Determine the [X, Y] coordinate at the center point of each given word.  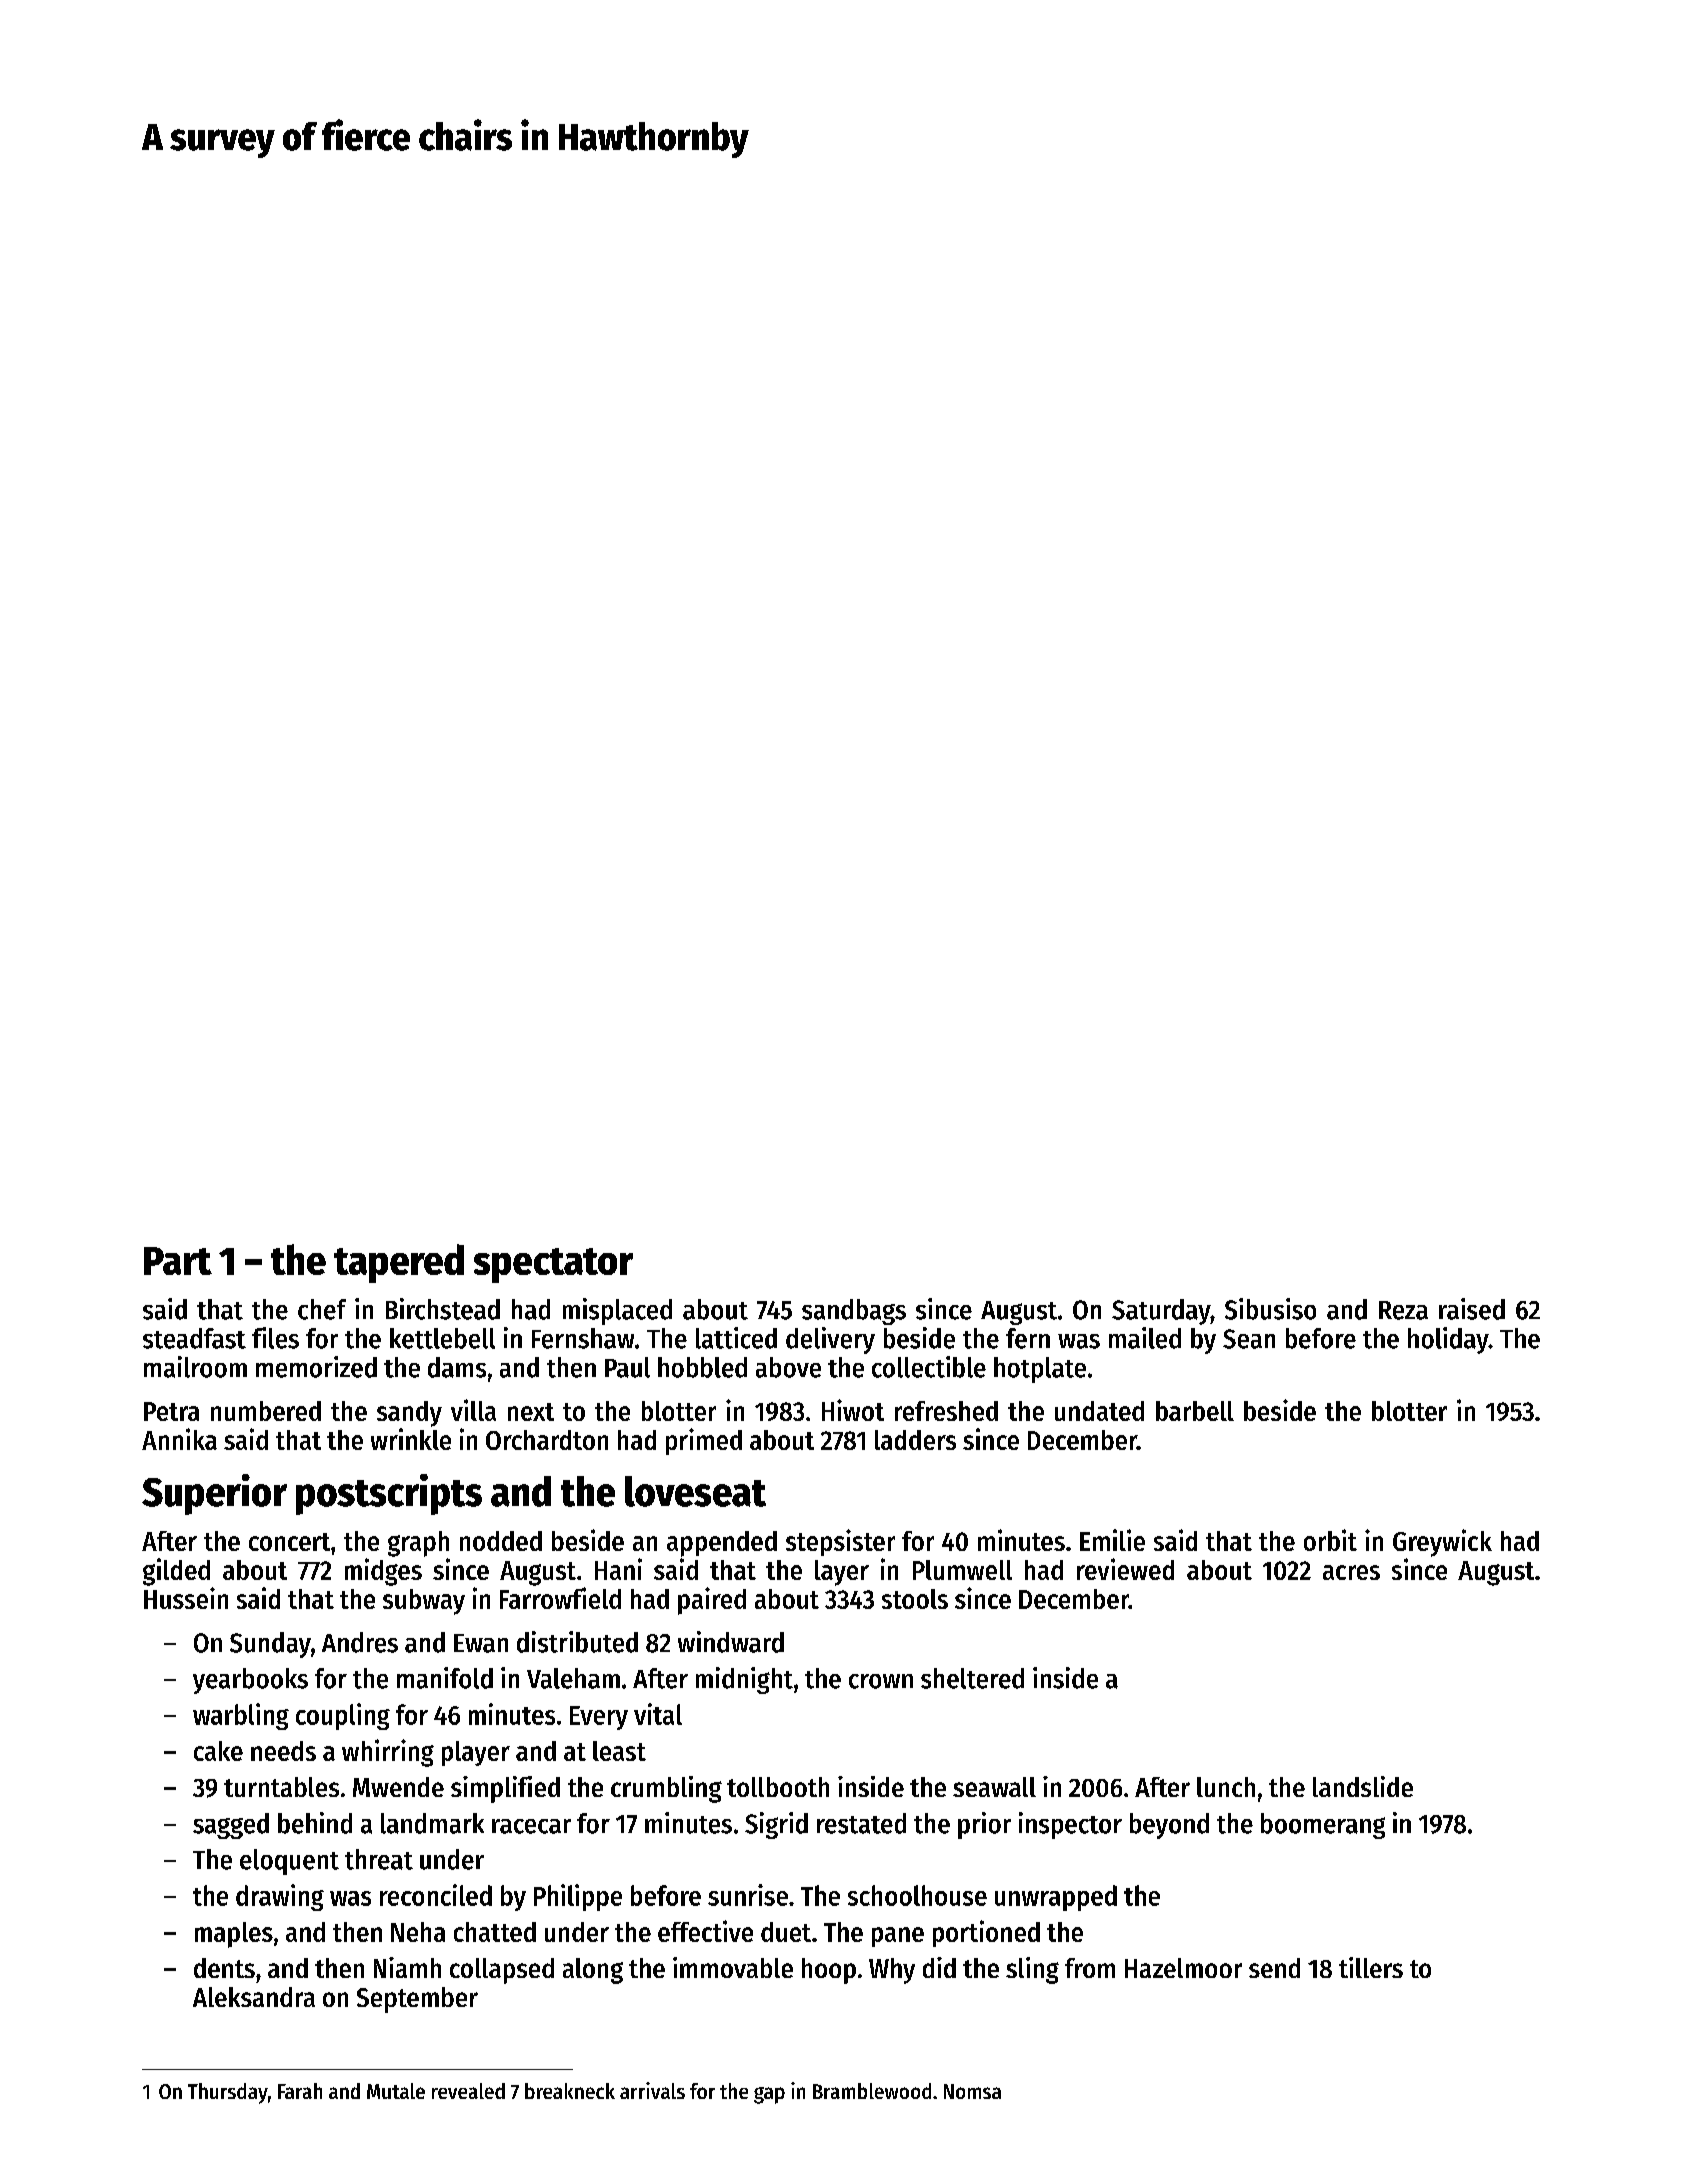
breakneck [570, 2091]
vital [658, 1714]
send [1274, 1968]
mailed [1145, 1338]
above [788, 1367]
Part [178, 1261]
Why [892, 1971]
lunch [1226, 1787]
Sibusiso [1270, 1309]
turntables [281, 1787]
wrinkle [411, 1439]
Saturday [1161, 1312]
